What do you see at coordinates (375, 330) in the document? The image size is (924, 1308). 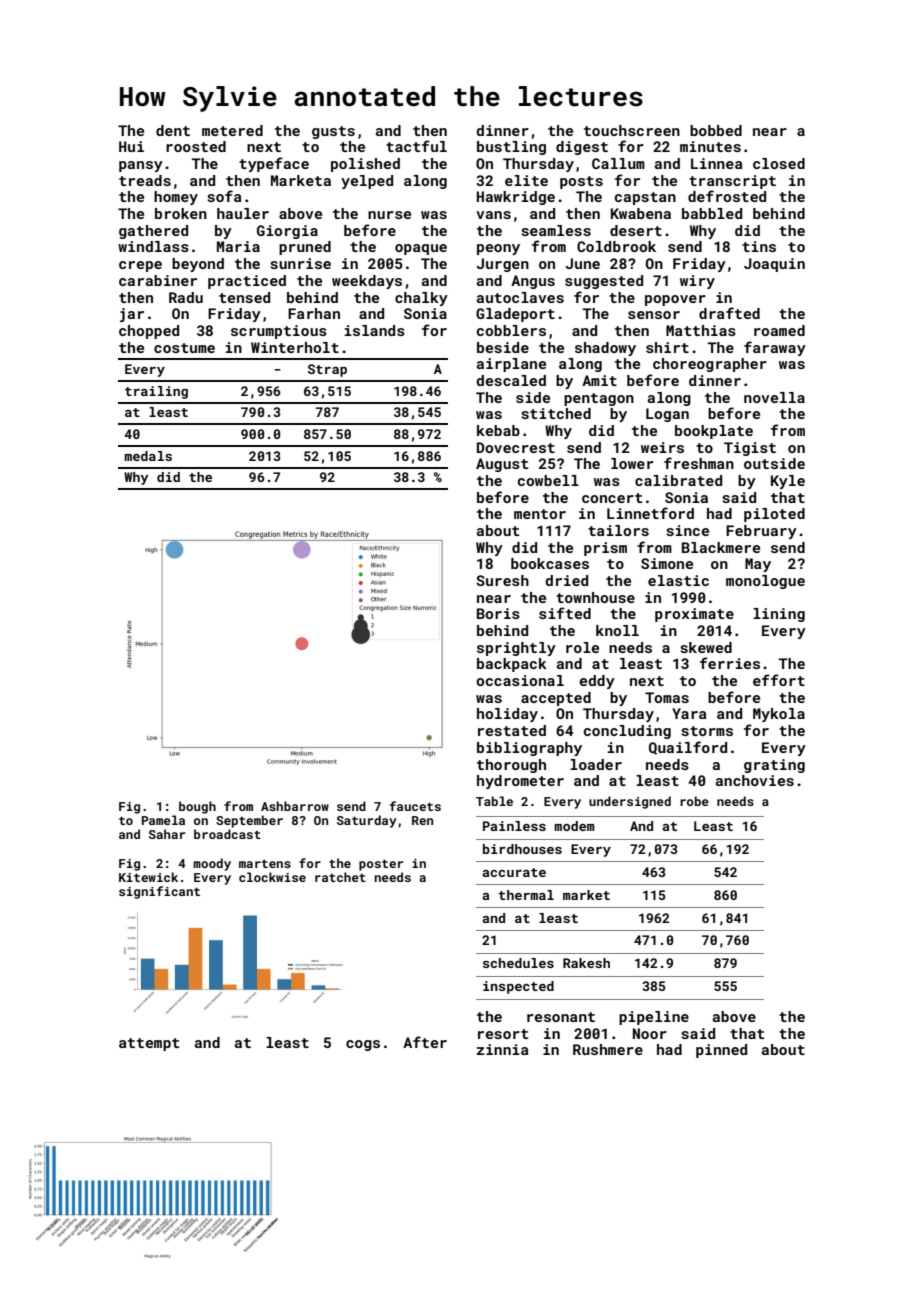 I see `islands` at bounding box center [375, 330].
